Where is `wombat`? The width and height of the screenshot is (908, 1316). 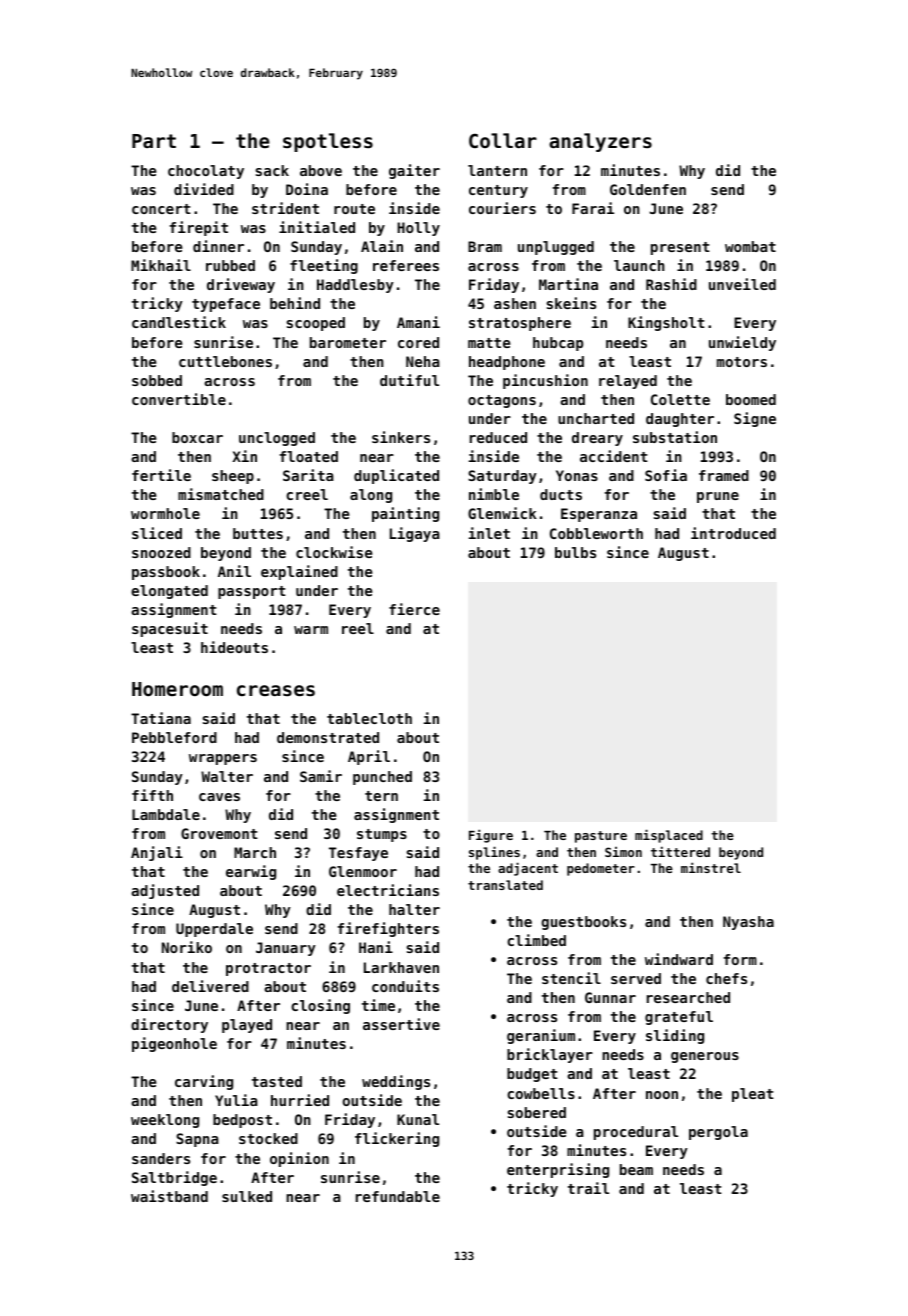
wombat is located at coordinates (750, 246).
